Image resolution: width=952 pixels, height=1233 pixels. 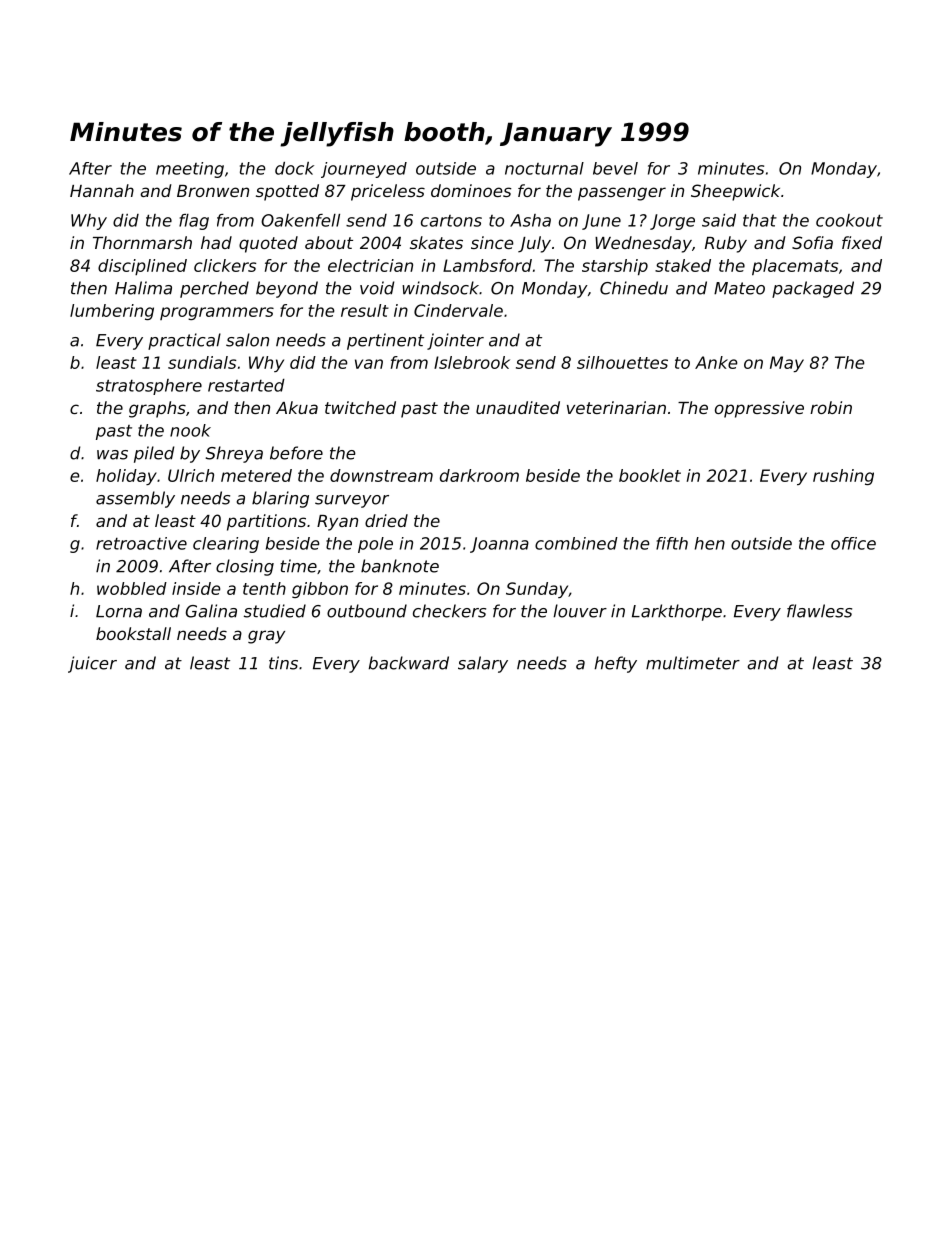 I want to click on wobbled, so click(x=132, y=588).
